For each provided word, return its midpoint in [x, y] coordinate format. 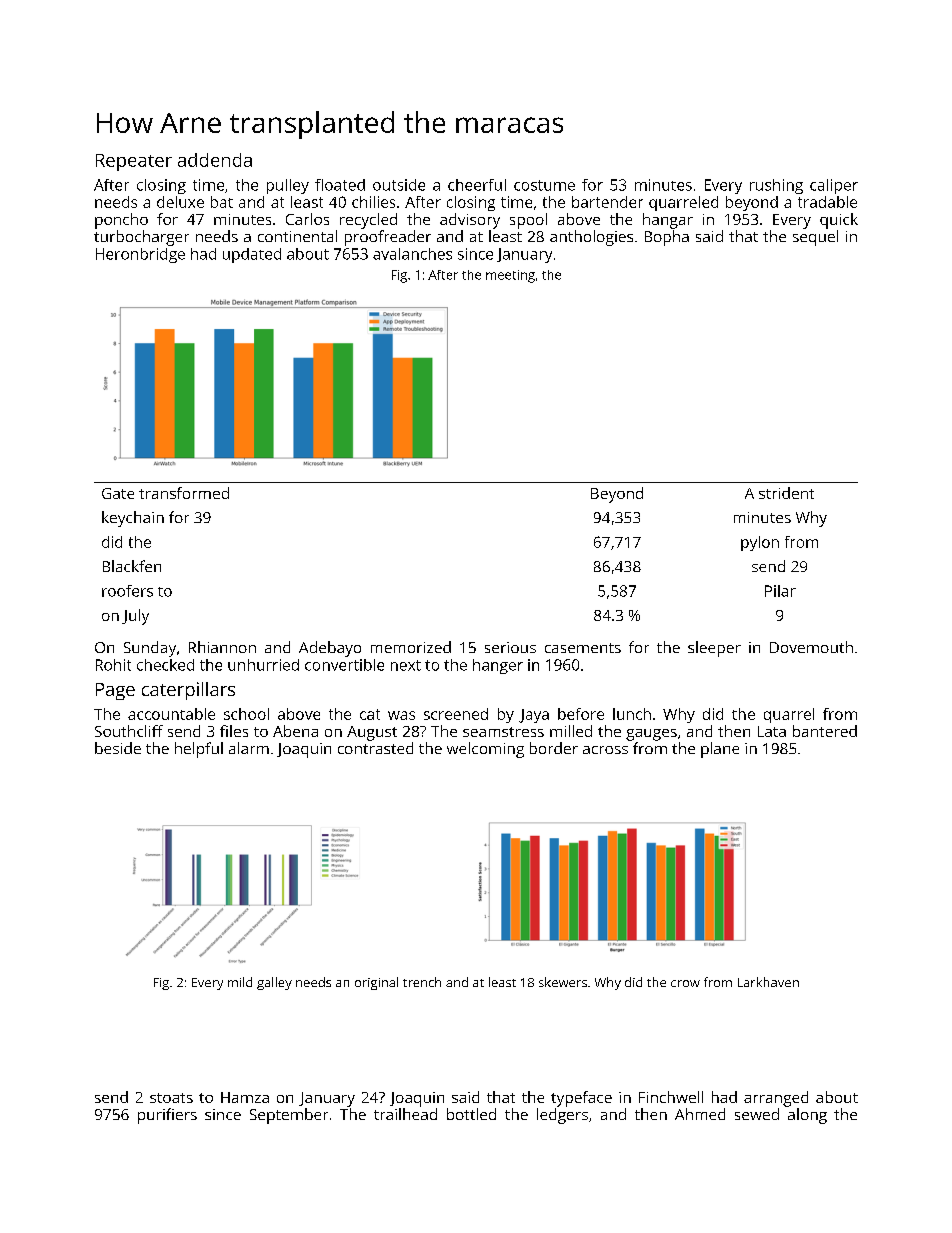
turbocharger [141, 238]
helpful [199, 750]
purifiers [167, 1116]
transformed [184, 493]
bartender [607, 202]
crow [685, 983]
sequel [815, 238]
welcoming [485, 750]
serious [510, 647]
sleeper [714, 649]
